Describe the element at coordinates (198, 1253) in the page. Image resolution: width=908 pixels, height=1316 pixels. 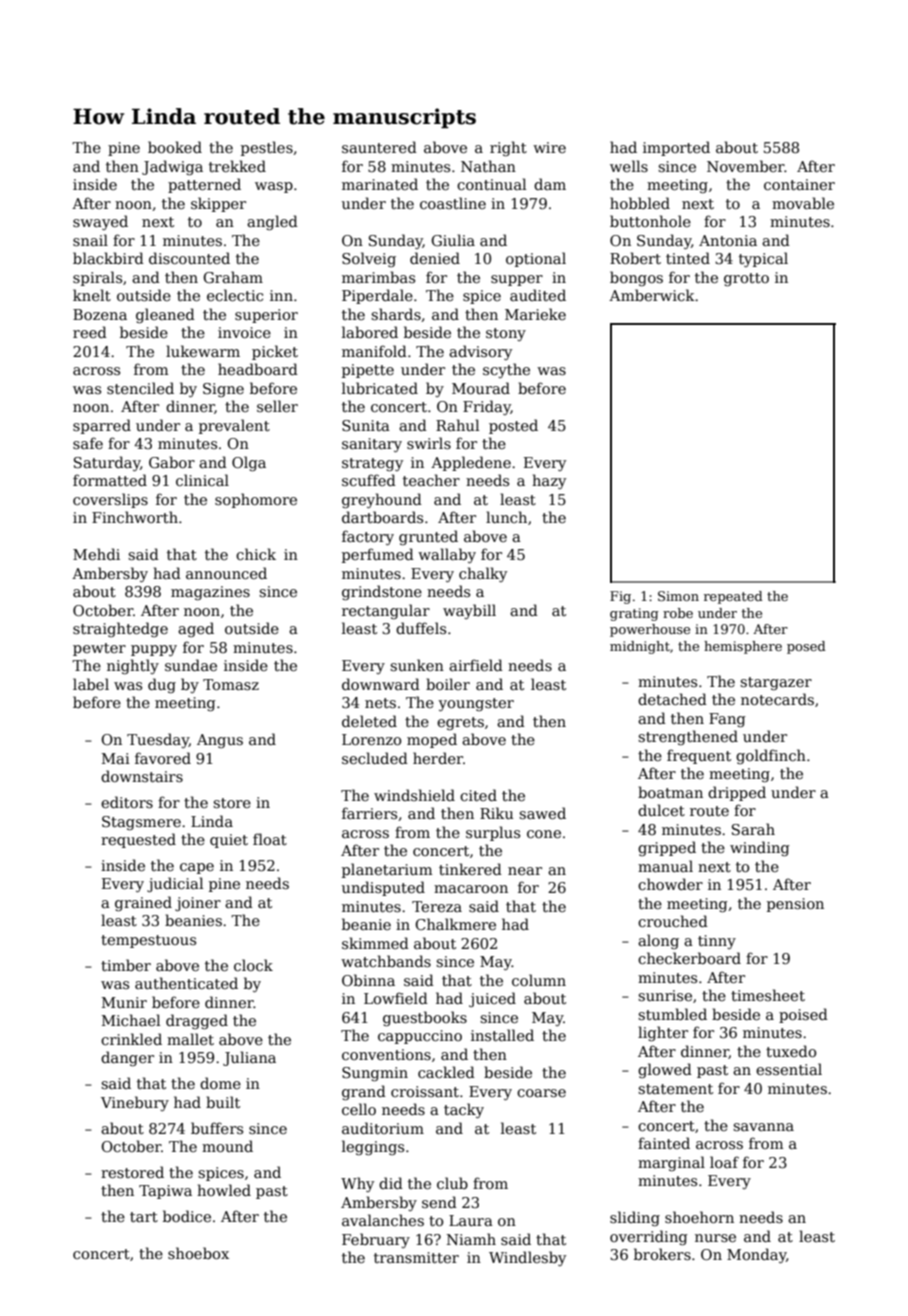
I see `shoebox` at that location.
